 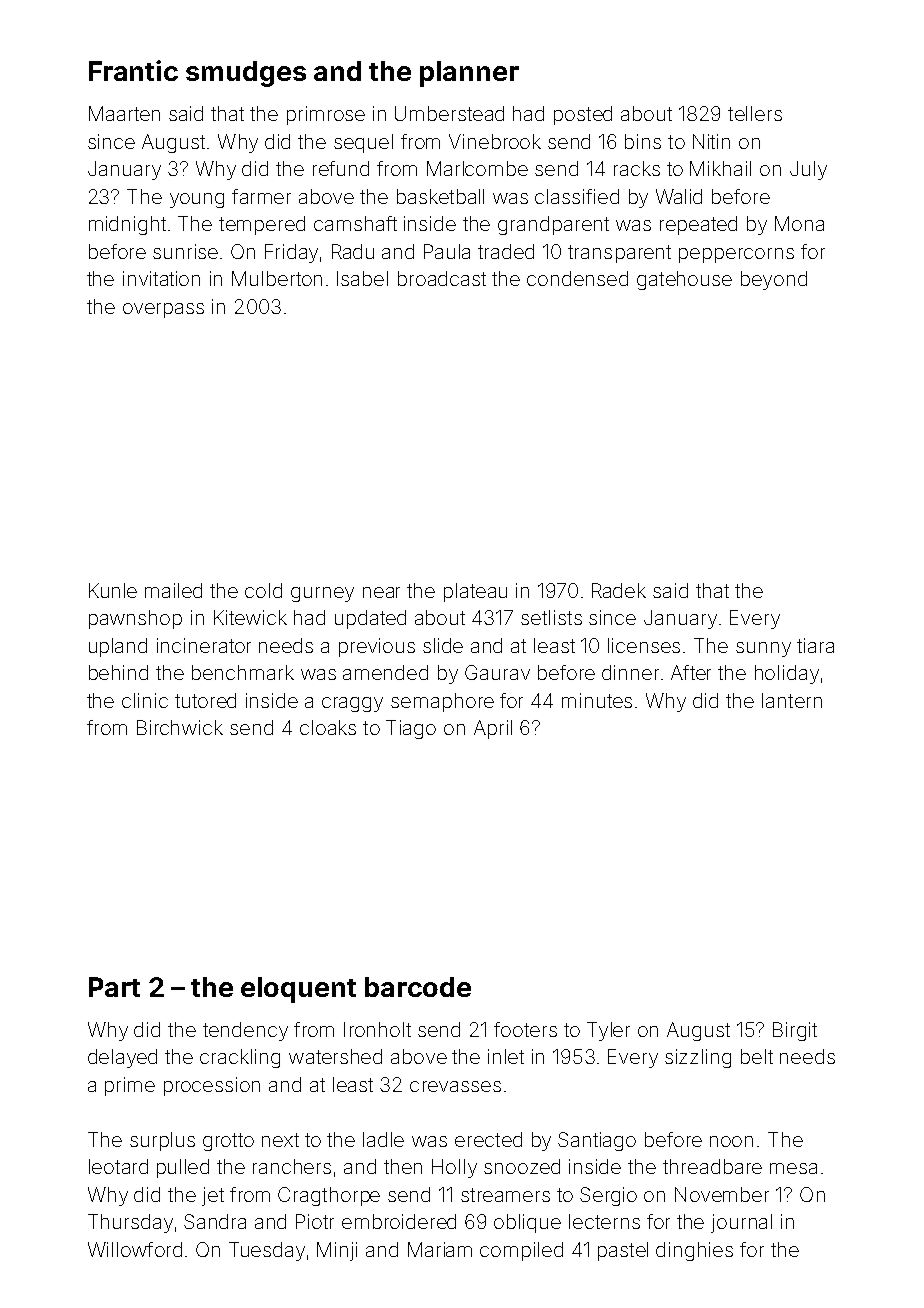 I want to click on overpass, so click(x=163, y=310).
